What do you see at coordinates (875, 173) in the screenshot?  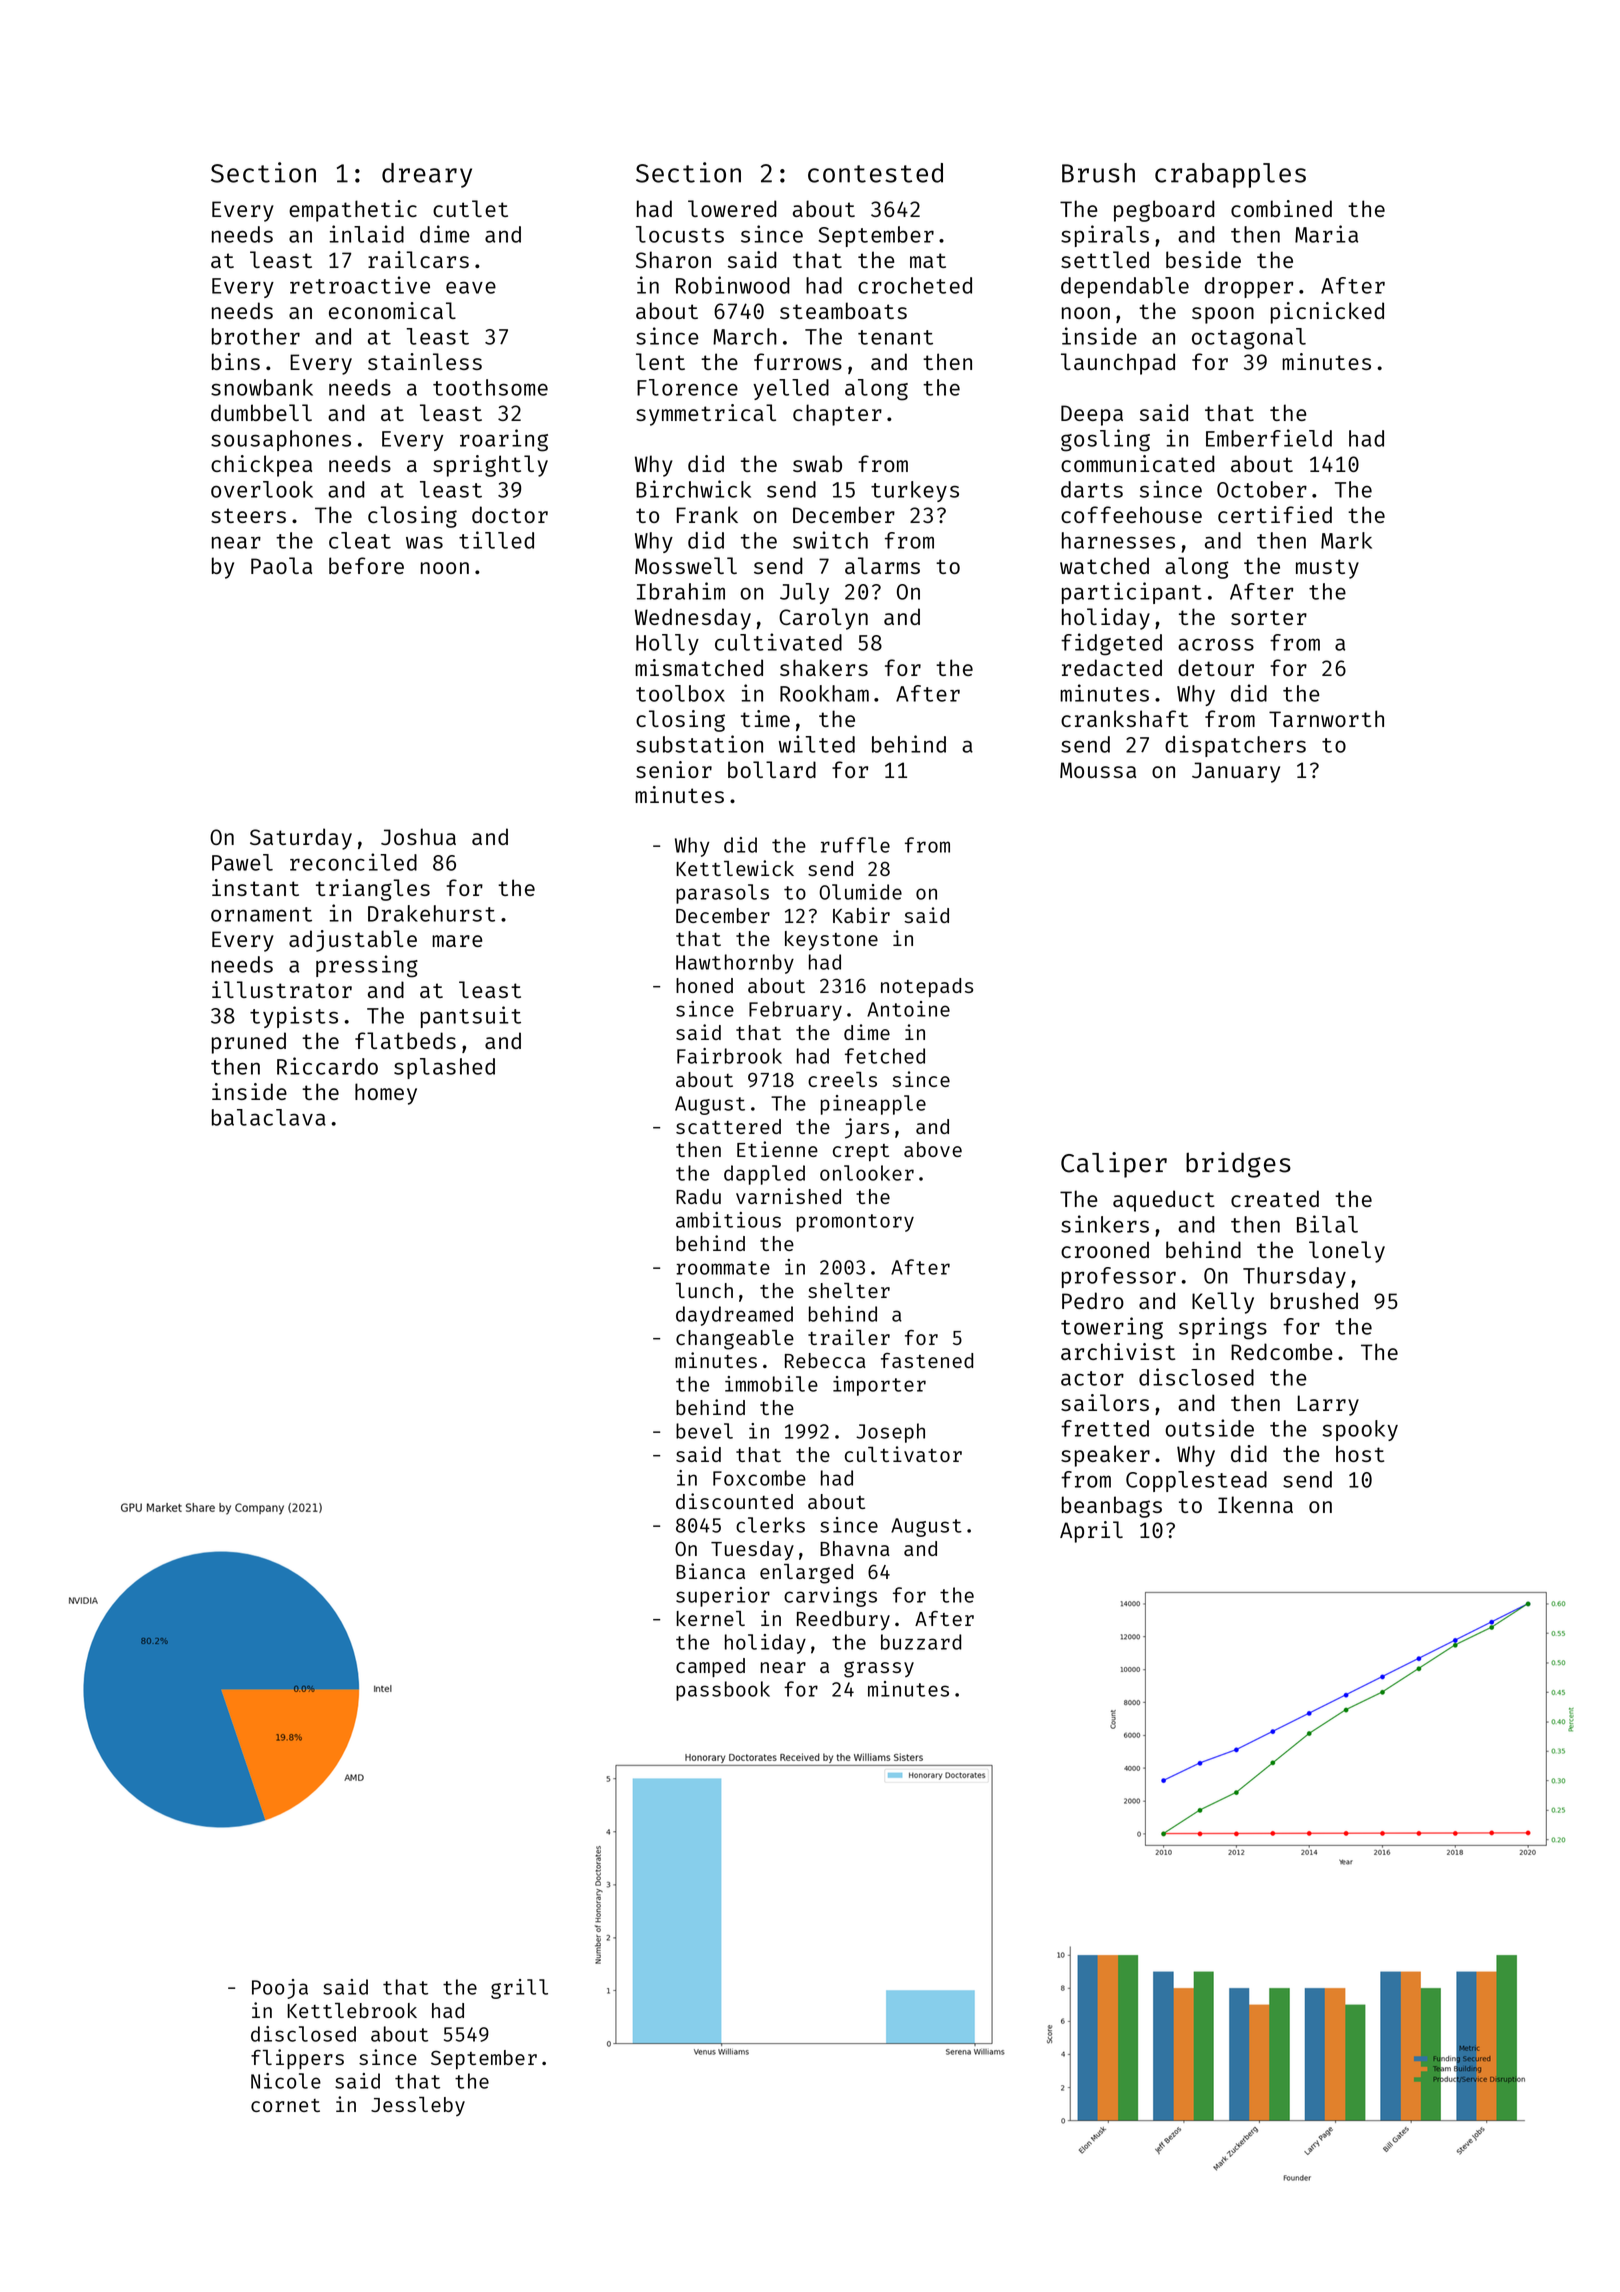 I see `contested` at bounding box center [875, 173].
